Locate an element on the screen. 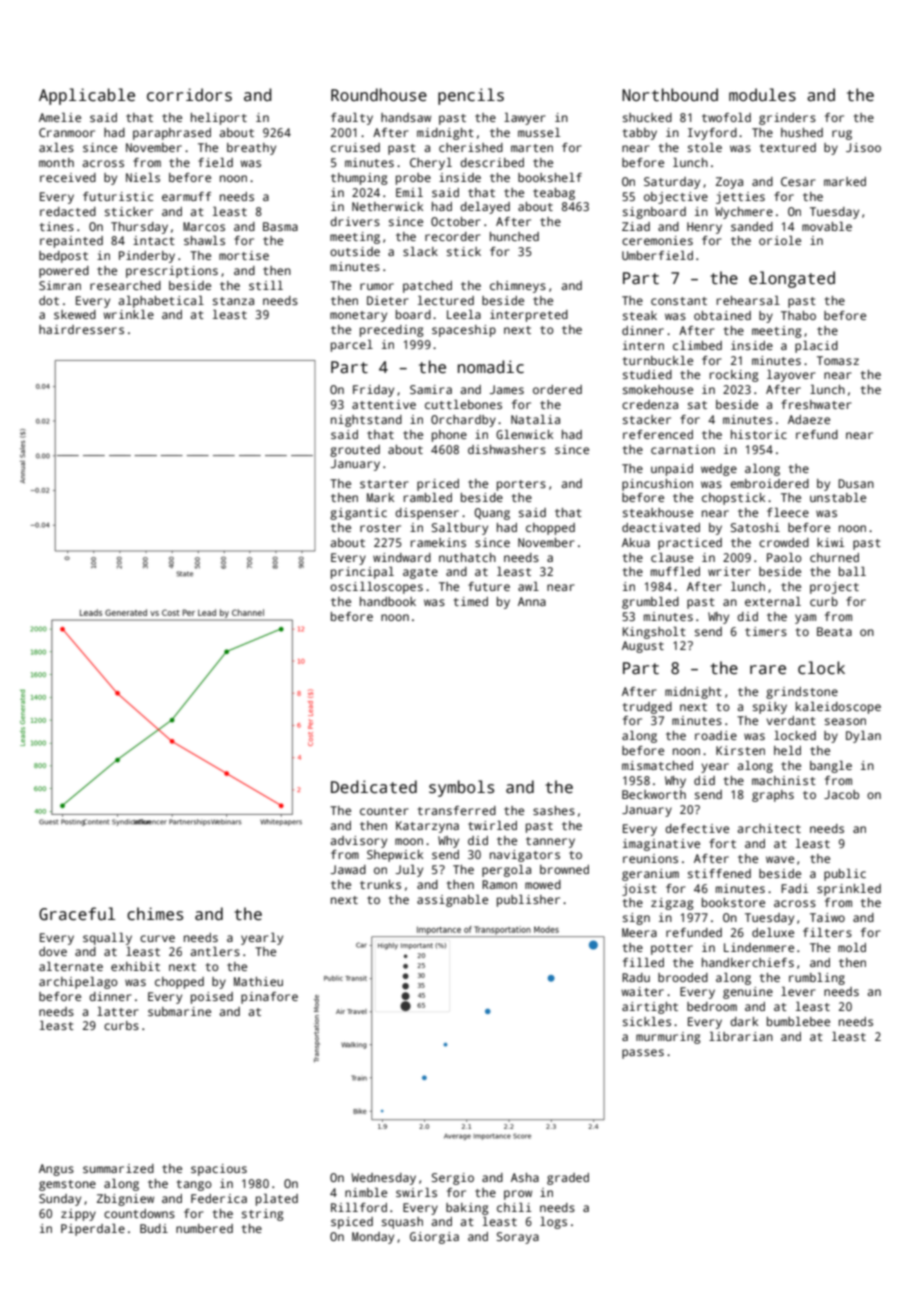 The width and height of the screenshot is (924, 1308). porters is located at coordinates (521, 485).
